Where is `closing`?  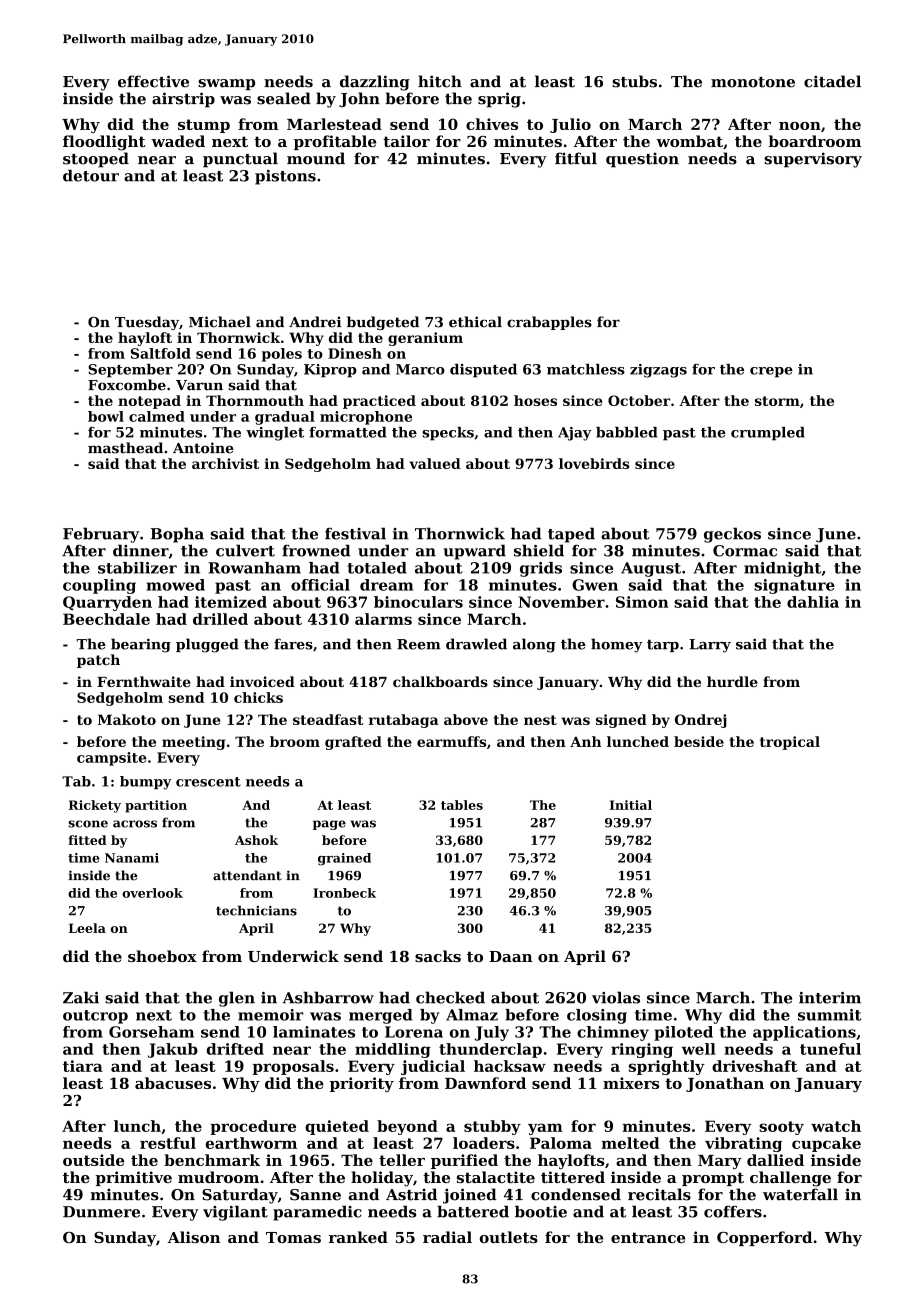 closing is located at coordinates (597, 1016).
